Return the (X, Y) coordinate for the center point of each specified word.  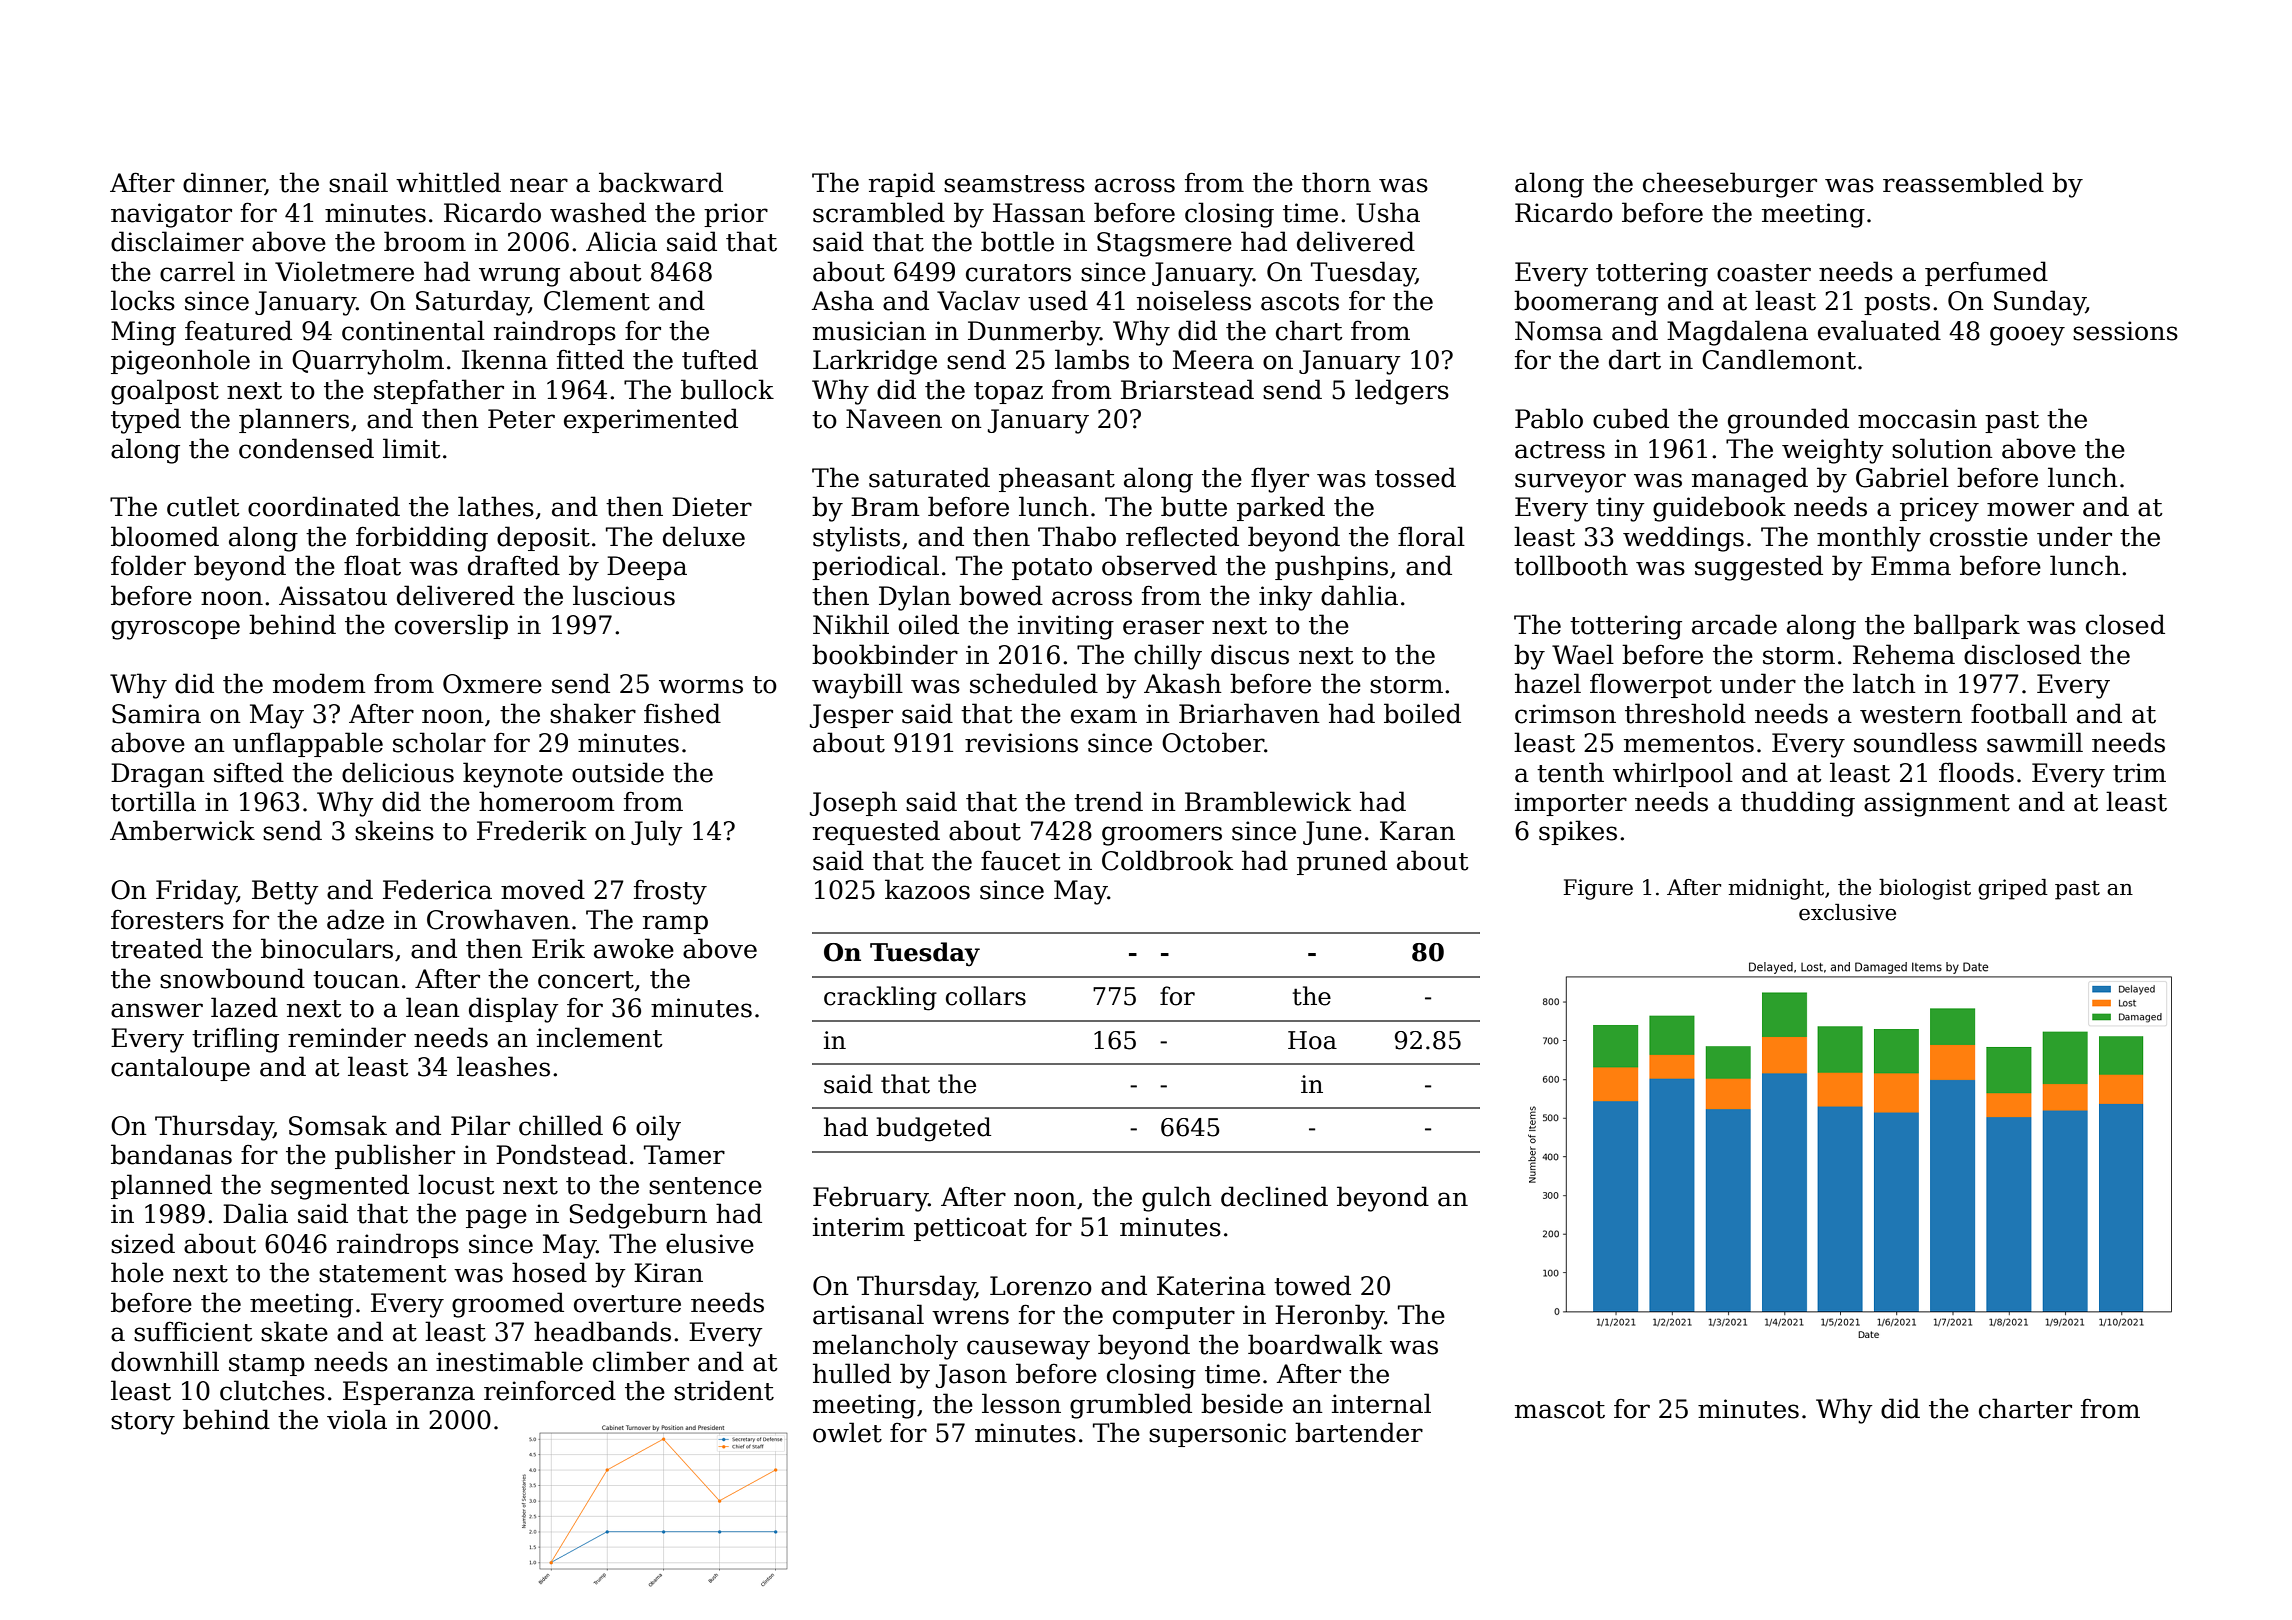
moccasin (1917, 419)
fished (682, 713)
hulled (852, 1373)
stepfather (439, 391)
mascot (1560, 1410)
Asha (843, 300)
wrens (970, 1317)
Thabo (1077, 536)
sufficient (193, 1331)
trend (1108, 801)
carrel (197, 271)
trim (2139, 773)
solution (1942, 448)
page (496, 1219)
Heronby (1330, 1317)
